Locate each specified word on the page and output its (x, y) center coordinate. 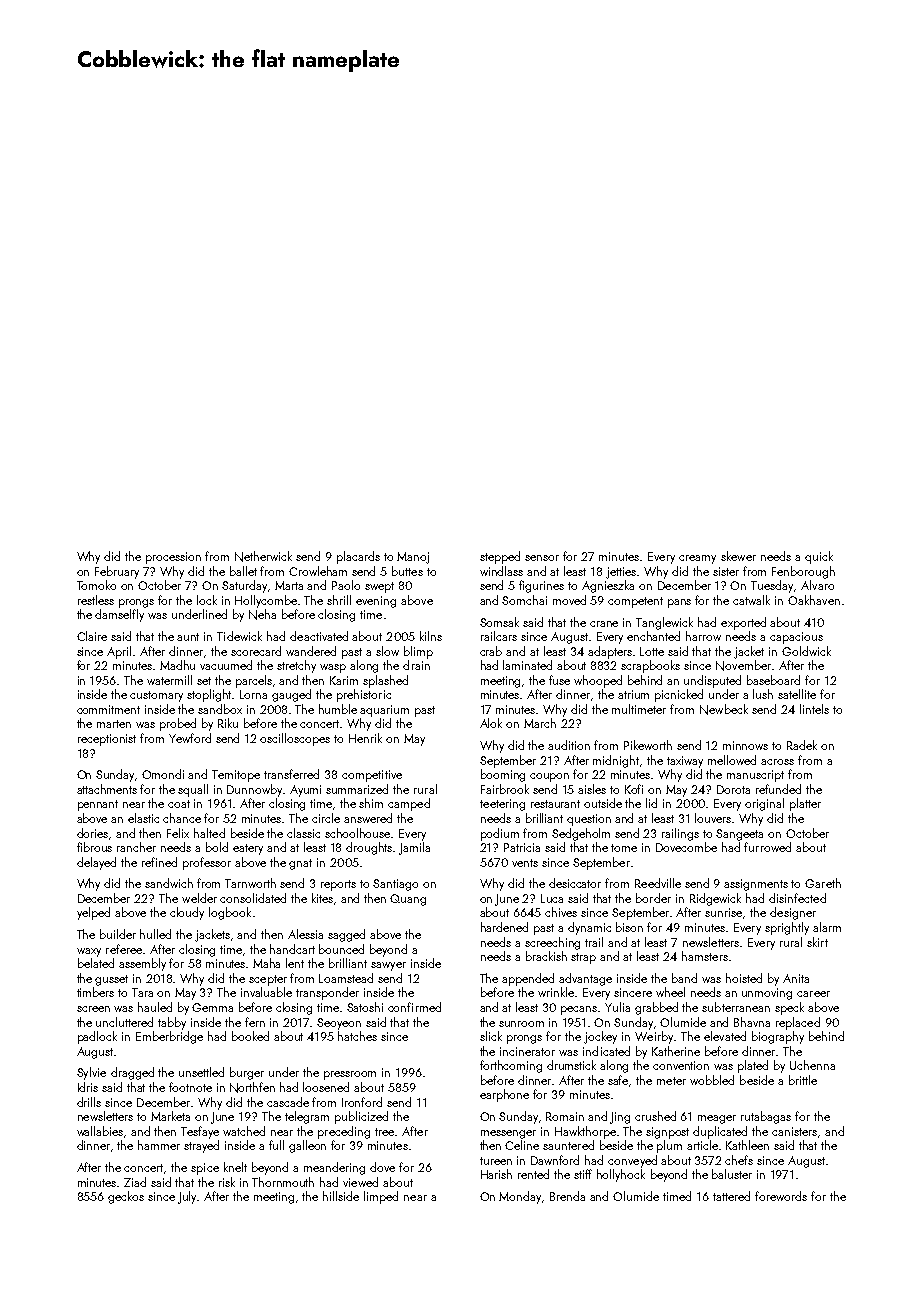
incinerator (527, 1051)
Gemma (212, 1007)
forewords (781, 1196)
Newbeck (724, 709)
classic (303, 833)
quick (819, 557)
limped (381, 1197)
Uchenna (812, 1065)
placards (358, 557)
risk (227, 1182)
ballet (243, 571)
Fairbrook (505, 789)
